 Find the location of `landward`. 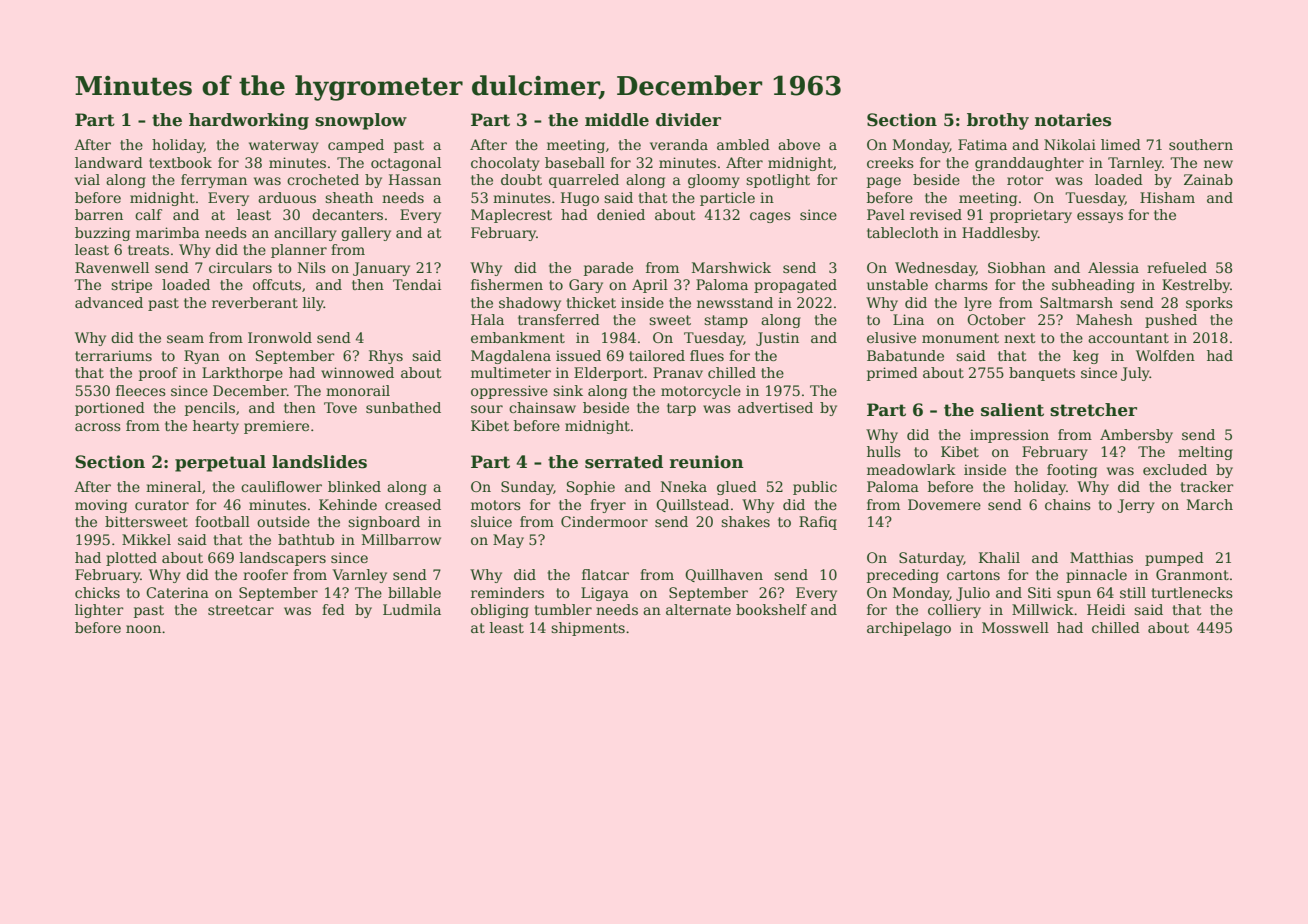

landward is located at coordinates (109, 162).
